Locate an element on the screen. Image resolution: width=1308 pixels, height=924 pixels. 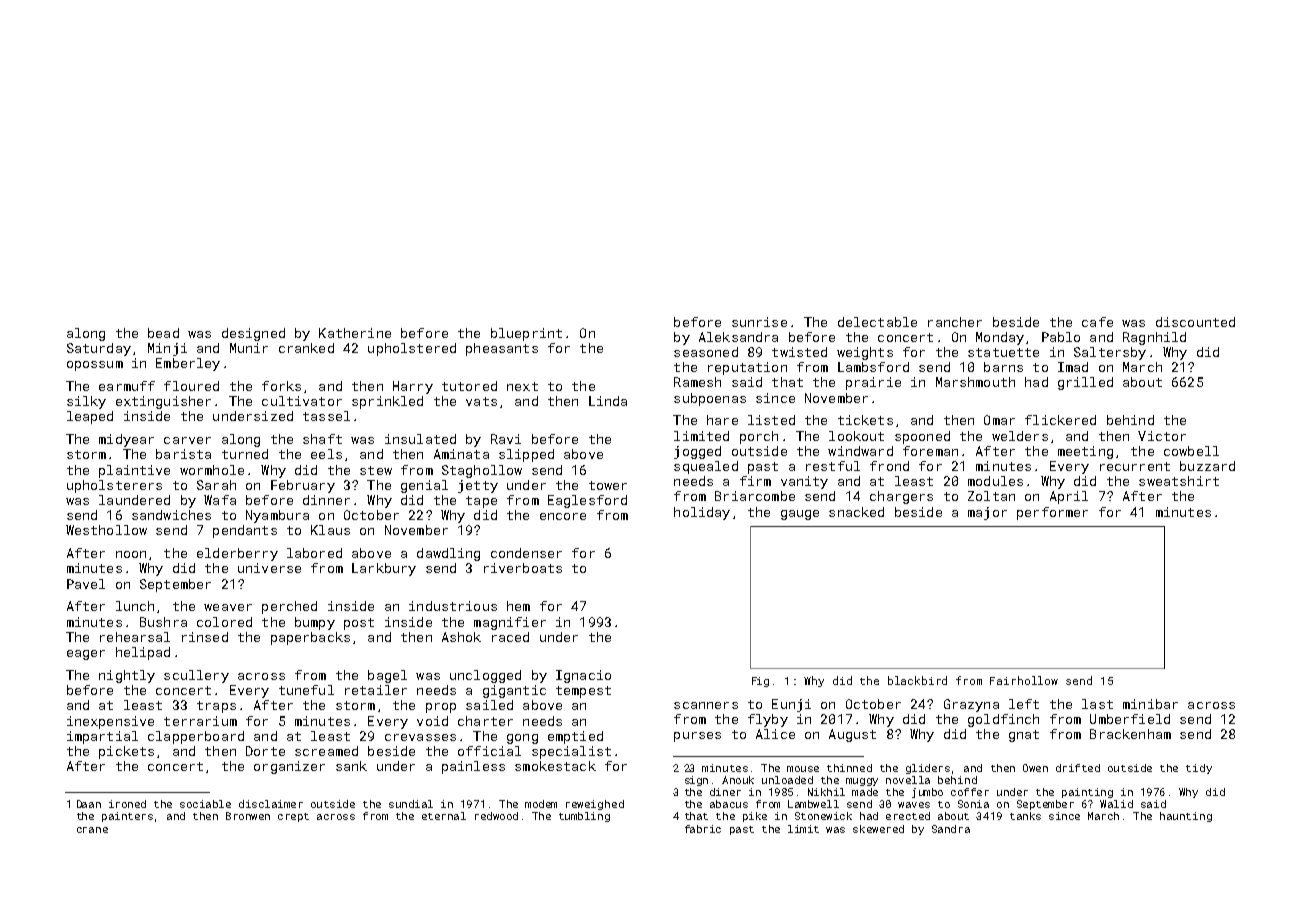
encore is located at coordinates (563, 516).
